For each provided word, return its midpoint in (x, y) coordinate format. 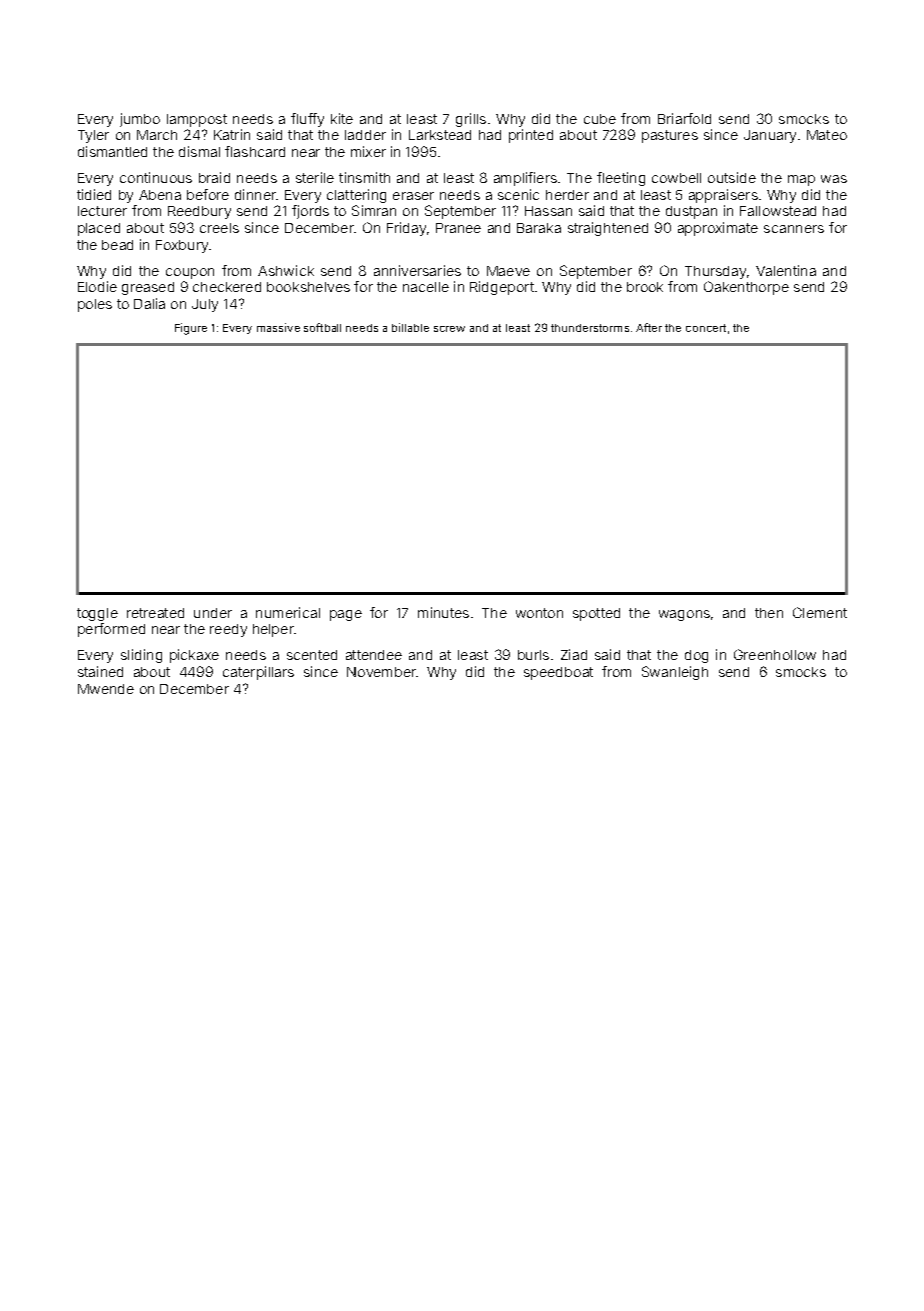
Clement (820, 612)
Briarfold (684, 118)
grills (471, 120)
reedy (228, 630)
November (381, 672)
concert (706, 328)
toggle (97, 614)
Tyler (93, 136)
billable (410, 327)
